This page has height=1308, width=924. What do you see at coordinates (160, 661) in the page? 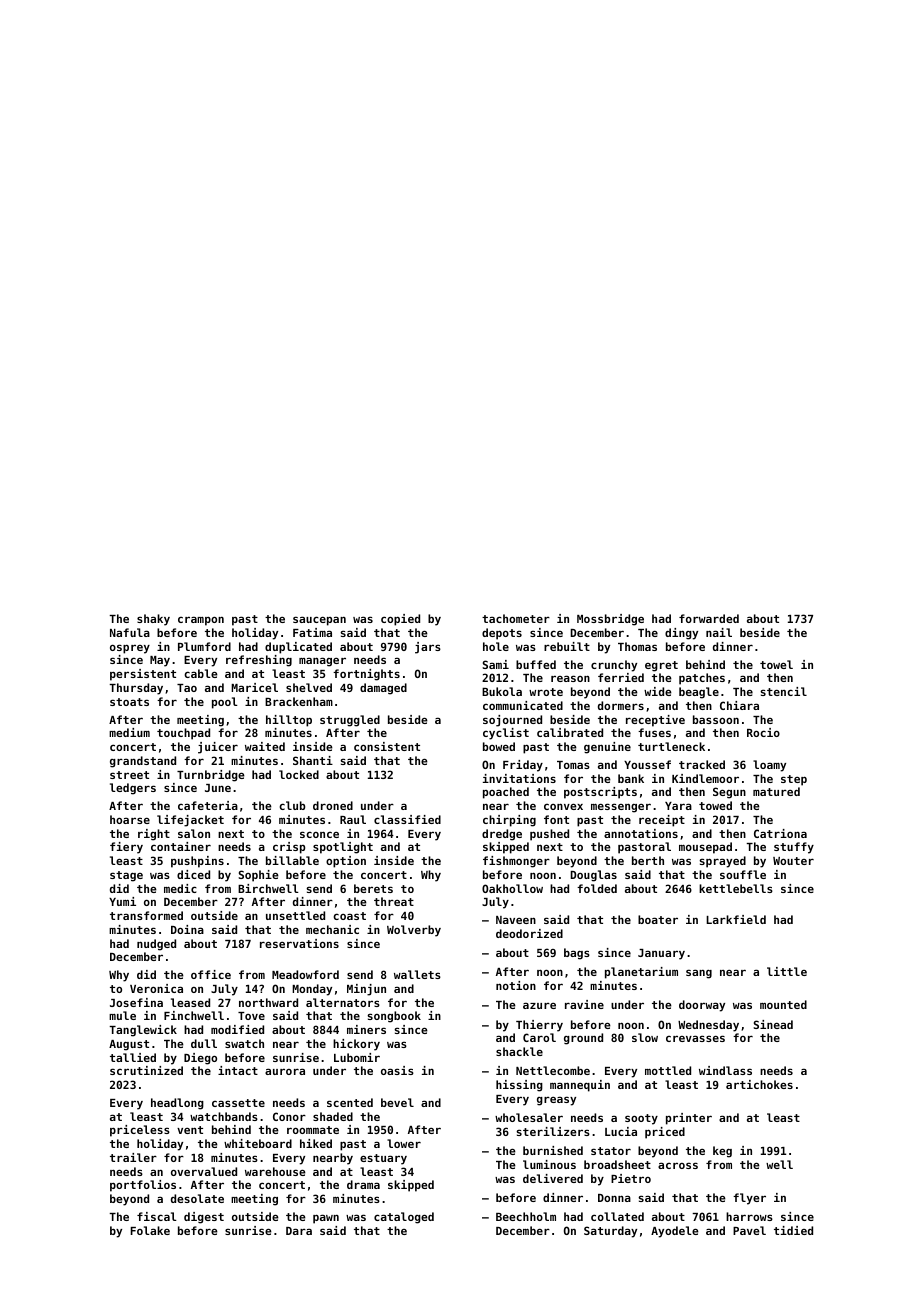
I see `May` at bounding box center [160, 661].
